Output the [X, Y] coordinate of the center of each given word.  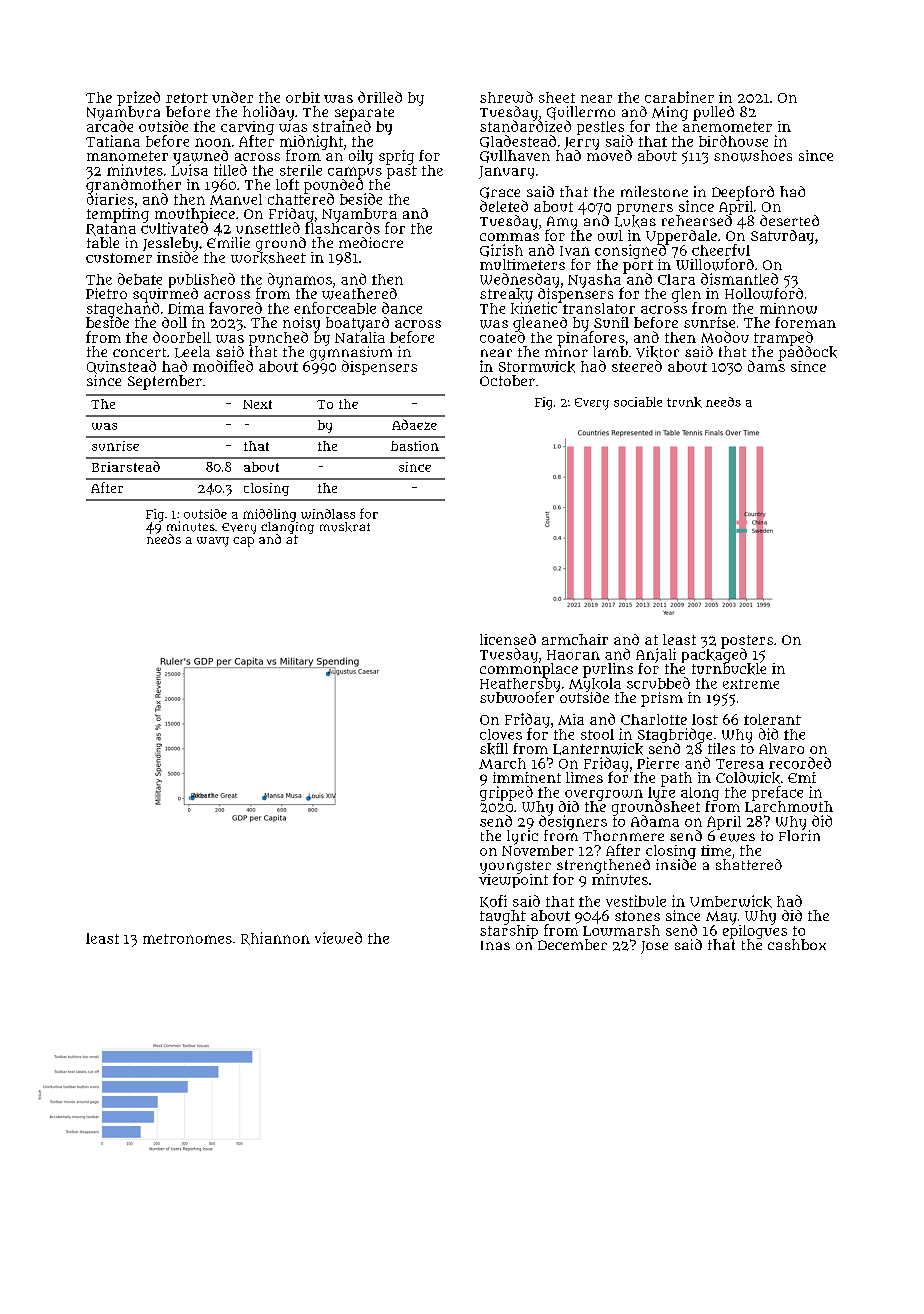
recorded [800, 763]
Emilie [228, 242]
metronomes [187, 939]
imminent [527, 777]
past [402, 172]
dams [766, 366]
